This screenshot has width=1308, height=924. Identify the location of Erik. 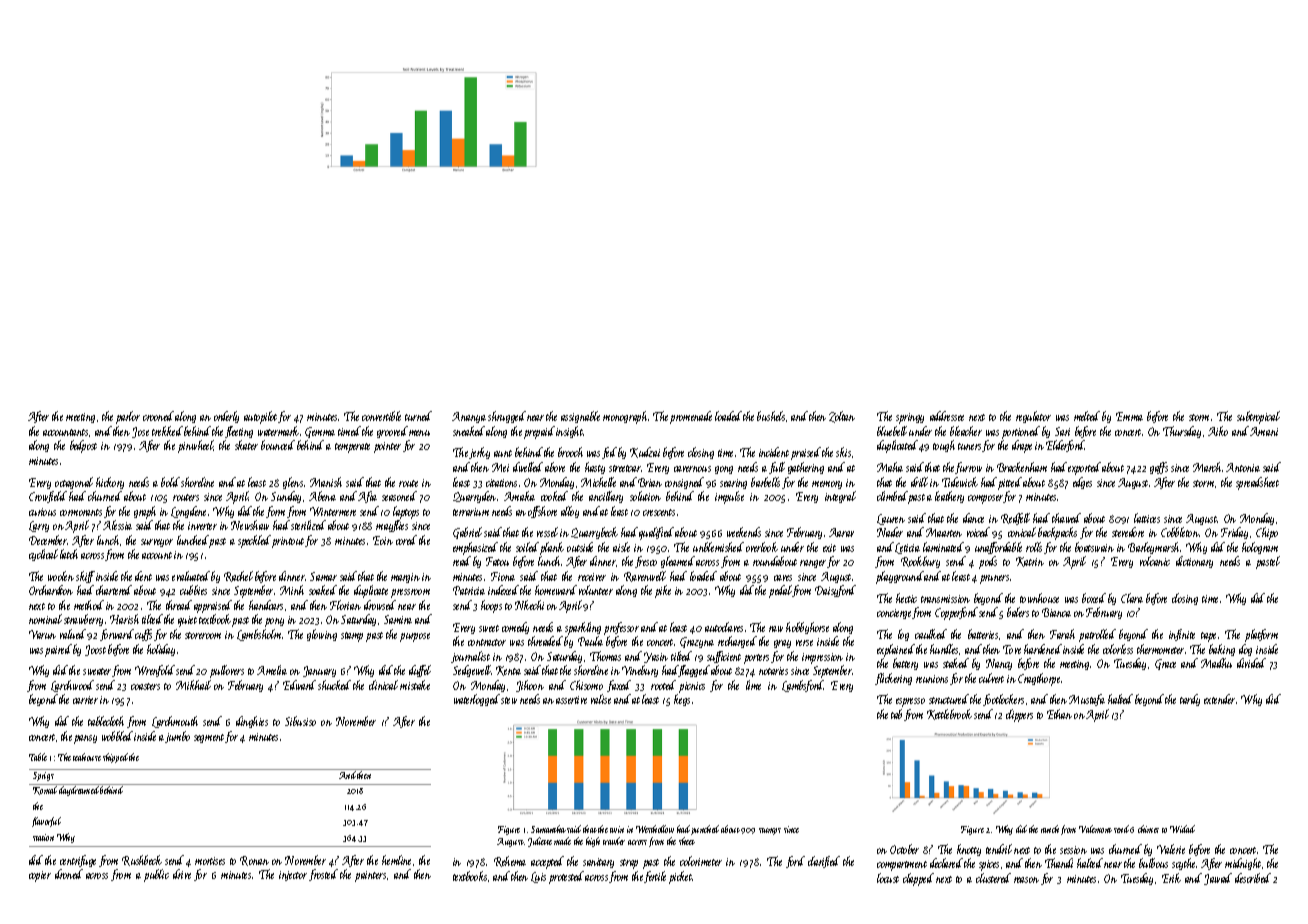
(1171, 878).
